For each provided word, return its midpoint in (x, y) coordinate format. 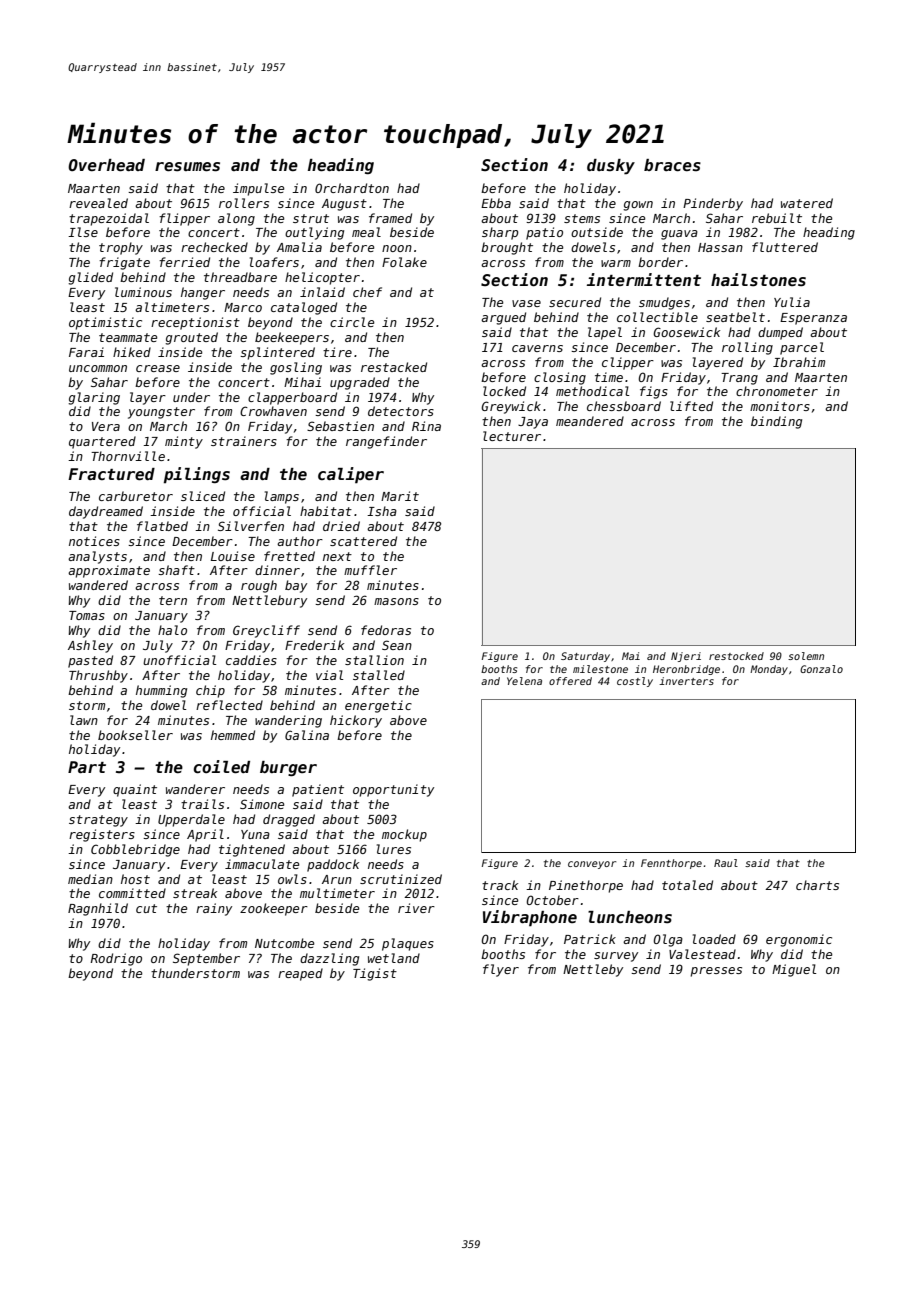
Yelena (524, 681)
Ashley (90, 646)
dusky (611, 167)
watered (807, 203)
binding (776, 422)
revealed (98, 203)
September (206, 959)
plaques (408, 944)
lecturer (512, 436)
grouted (191, 338)
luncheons (630, 917)
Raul (726, 863)
